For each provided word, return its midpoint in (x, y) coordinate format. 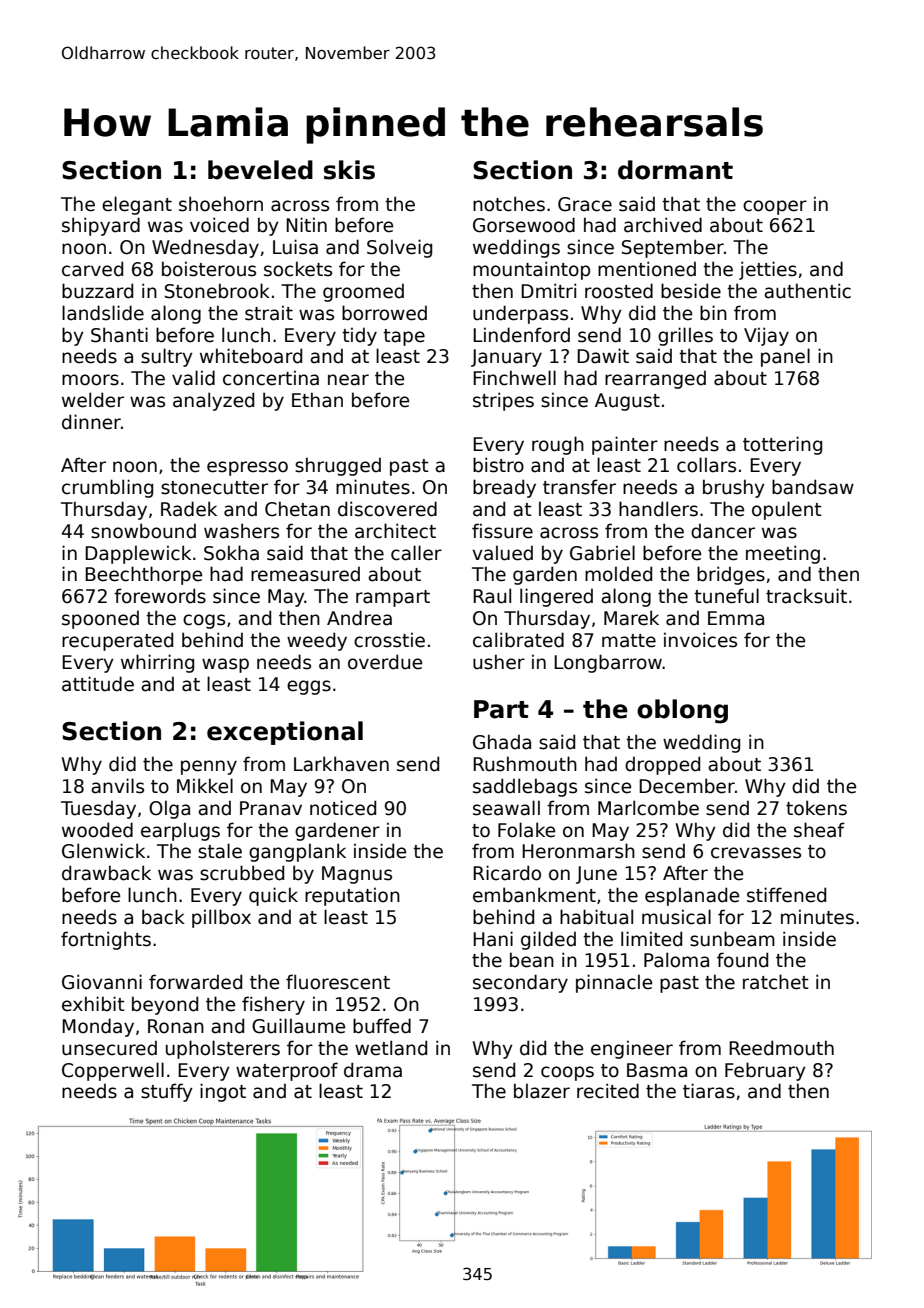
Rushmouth (525, 764)
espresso (247, 468)
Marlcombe (648, 808)
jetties (768, 270)
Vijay (766, 336)
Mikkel (205, 786)
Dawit (603, 356)
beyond (165, 1005)
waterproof (287, 1071)
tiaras (709, 1091)
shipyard (101, 226)
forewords (160, 596)
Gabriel (602, 553)
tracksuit (806, 596)
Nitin (306, 224)
